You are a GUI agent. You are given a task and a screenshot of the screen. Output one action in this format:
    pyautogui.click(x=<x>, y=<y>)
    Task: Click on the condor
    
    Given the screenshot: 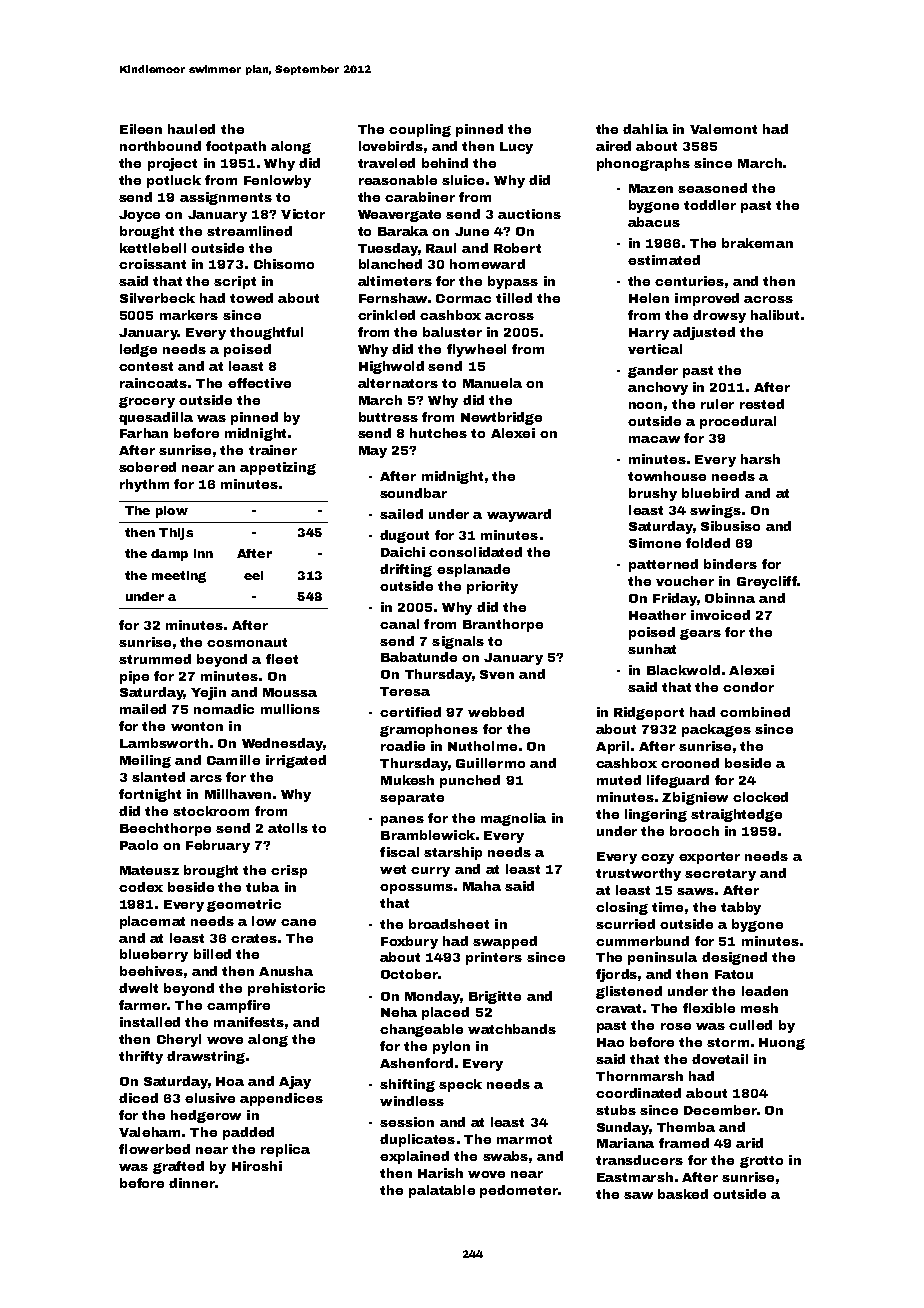 What is the action you would take?
    pyautogui.click(x=748, y=687)
